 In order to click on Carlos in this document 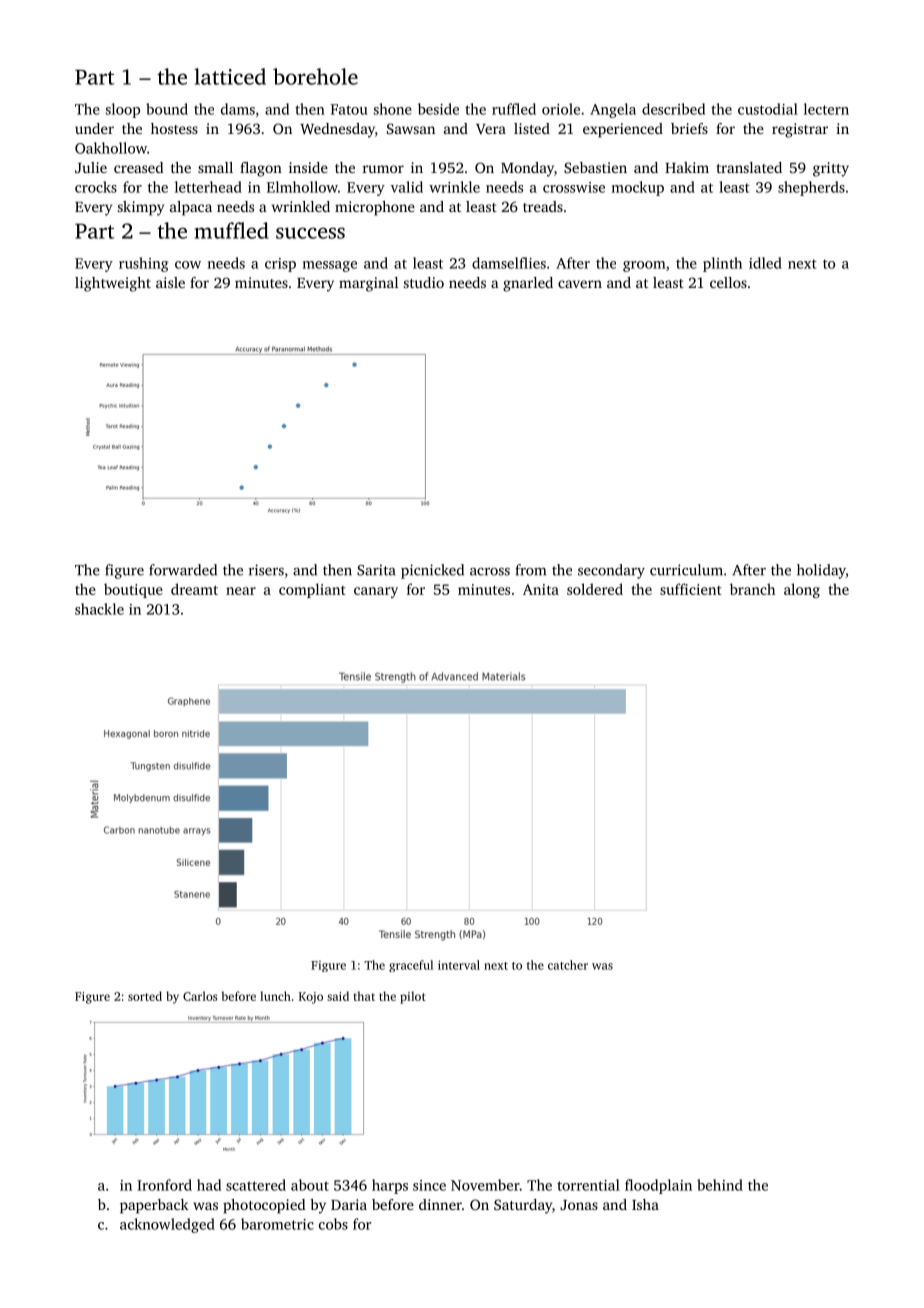, I will do `click(200, 996)`.
